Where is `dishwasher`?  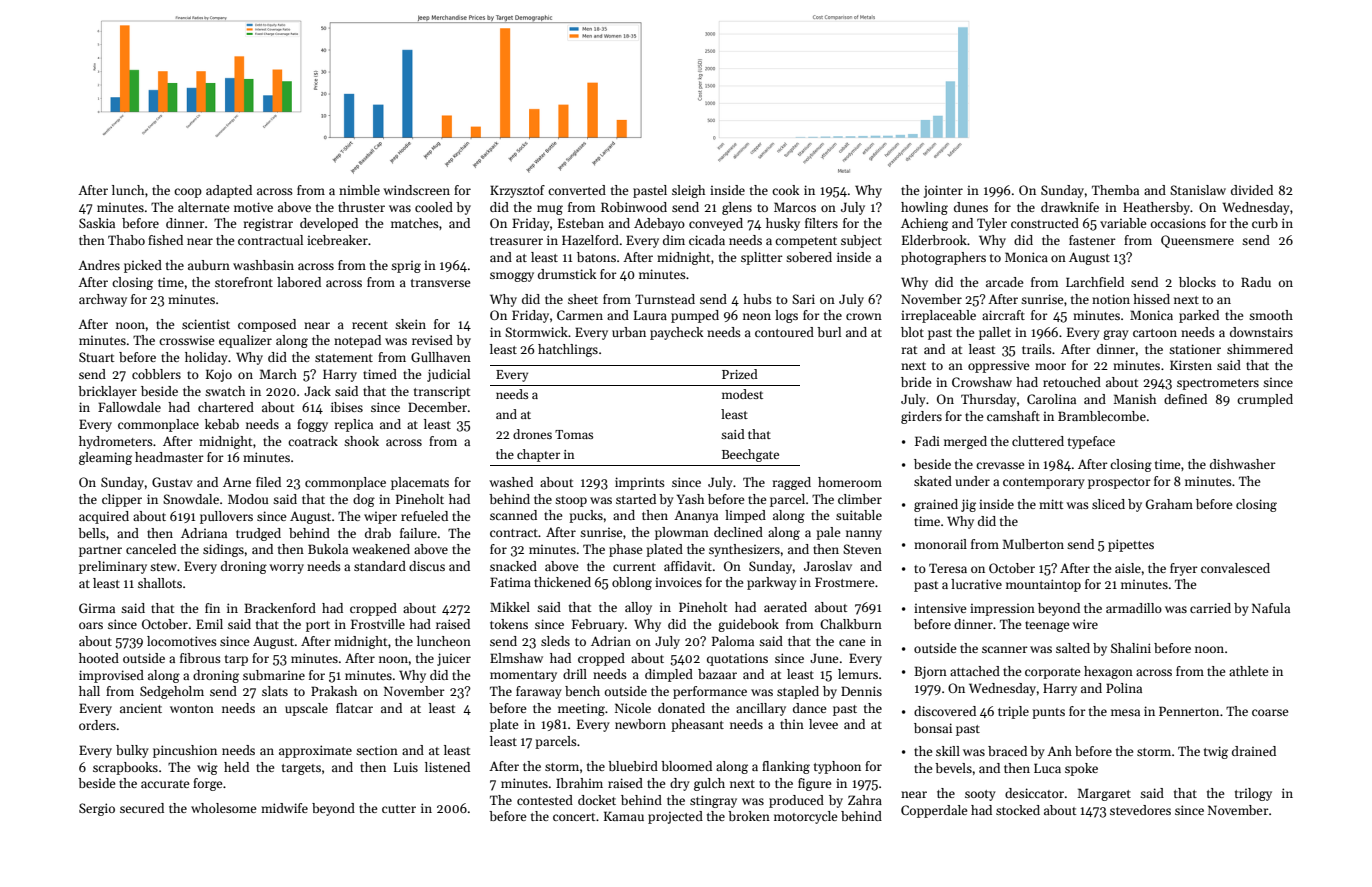 dishwasher is located at coordinates (1243, 464).
